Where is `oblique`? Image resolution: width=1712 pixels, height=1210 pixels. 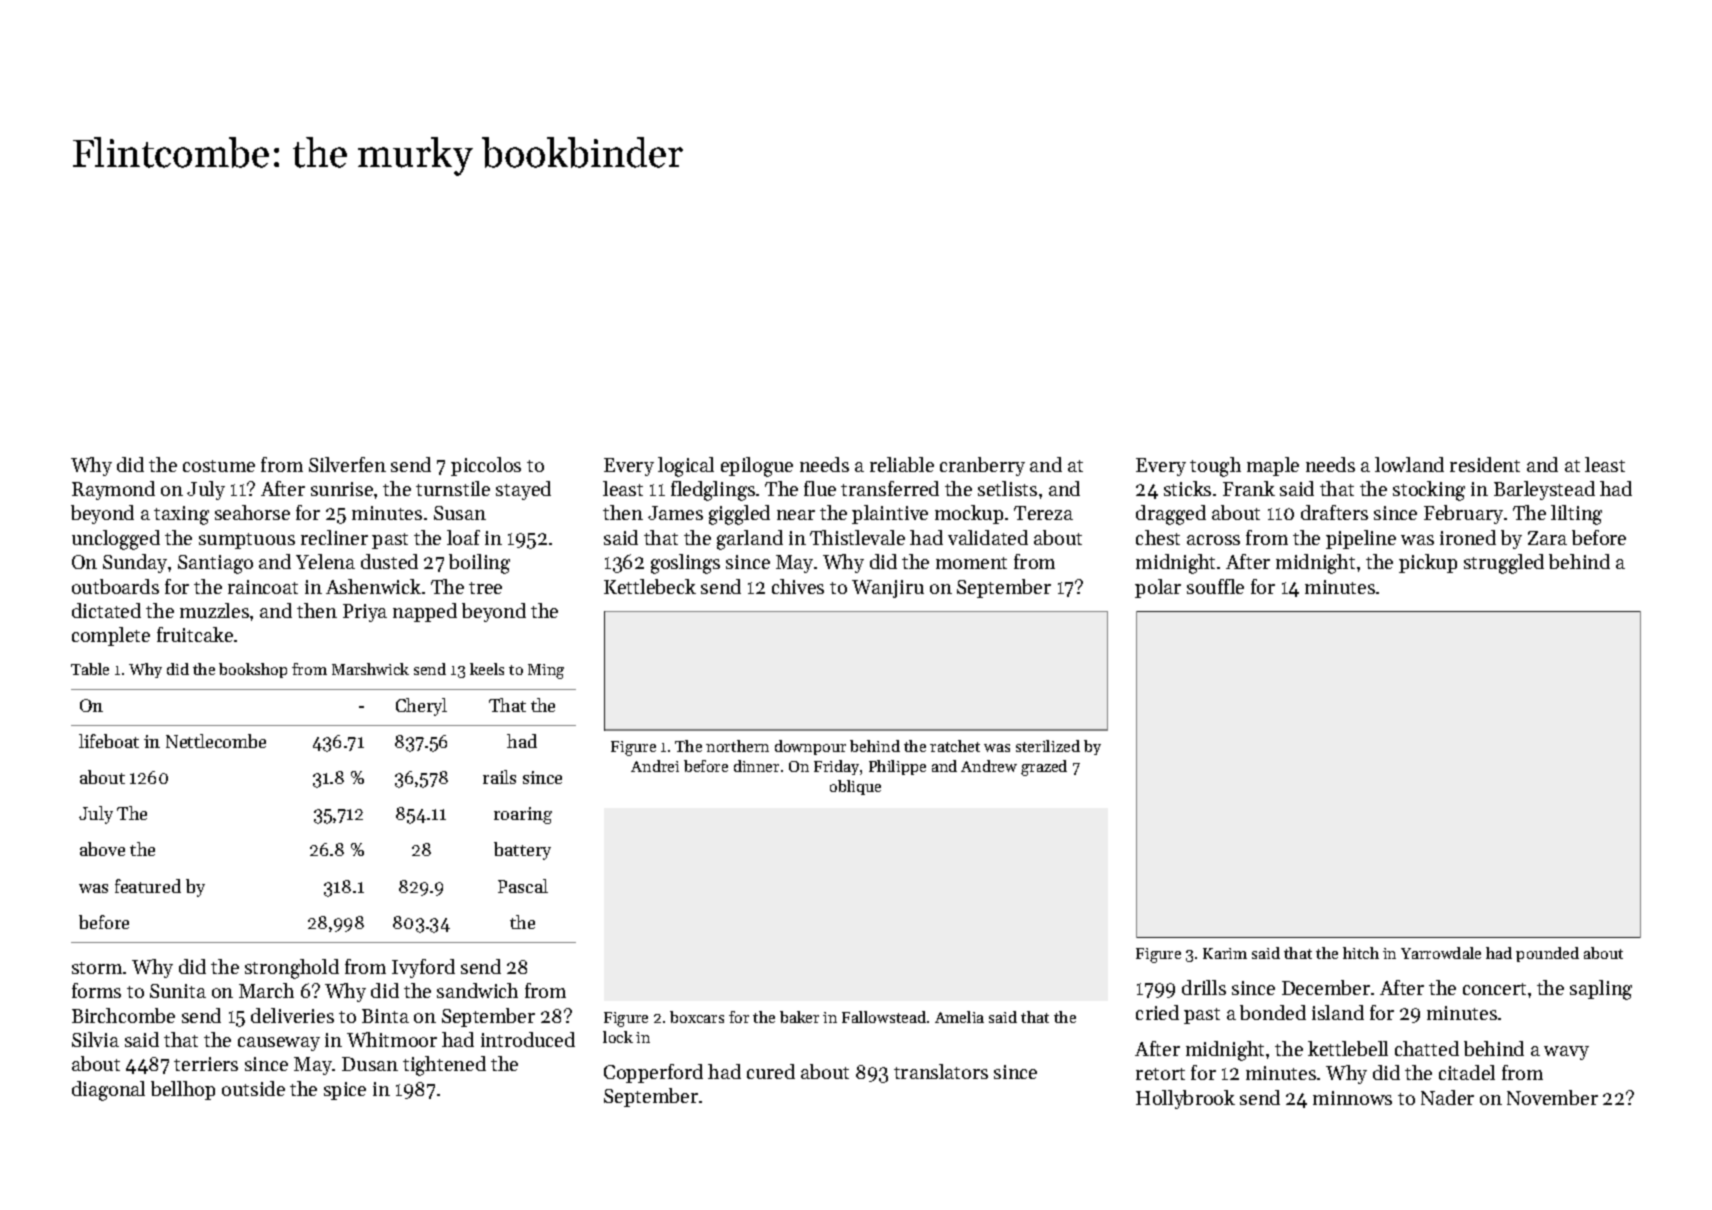 oblique is located at coordinates (855, 787).
